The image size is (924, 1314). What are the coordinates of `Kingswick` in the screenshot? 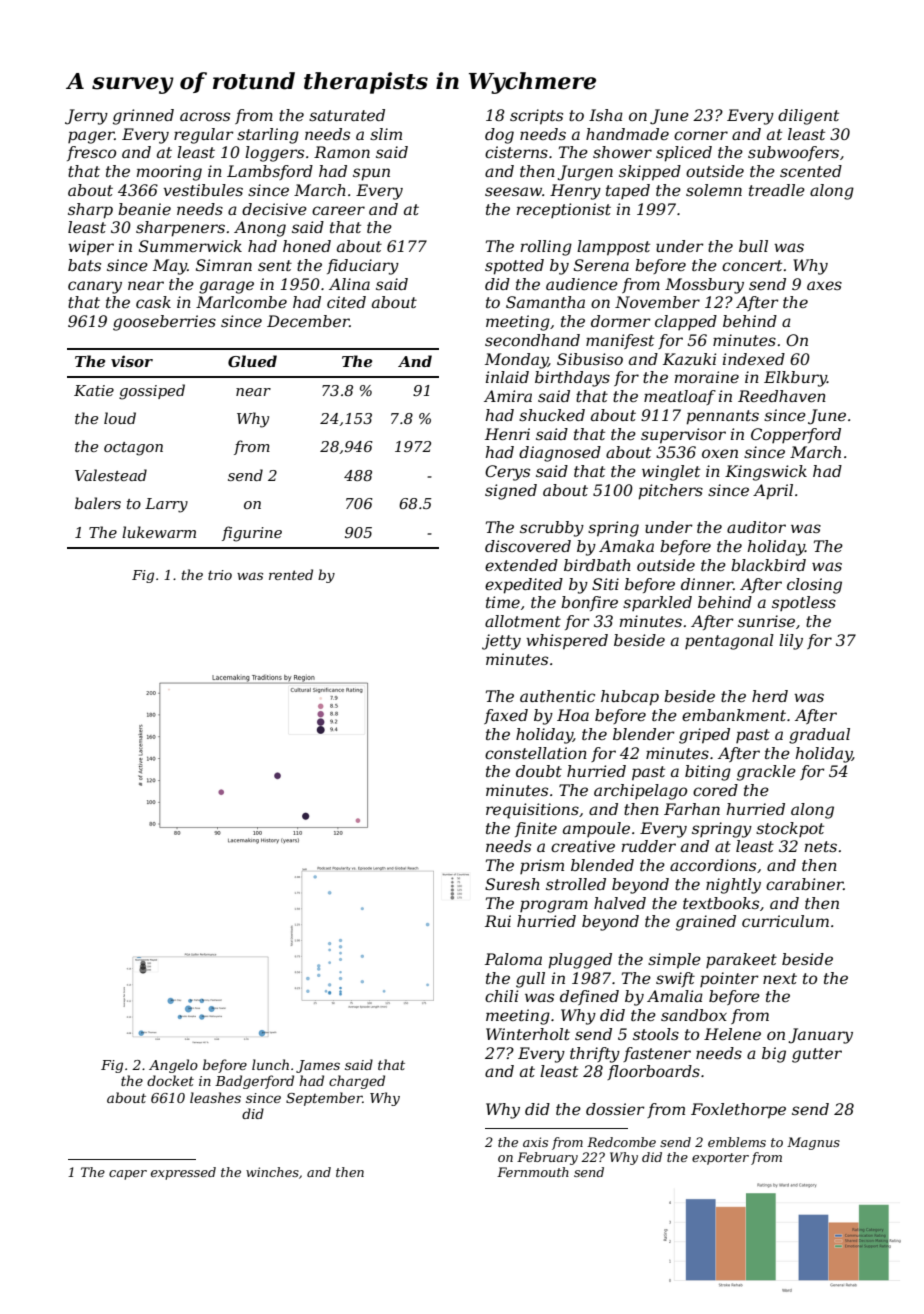 It's located at (766, 473).
